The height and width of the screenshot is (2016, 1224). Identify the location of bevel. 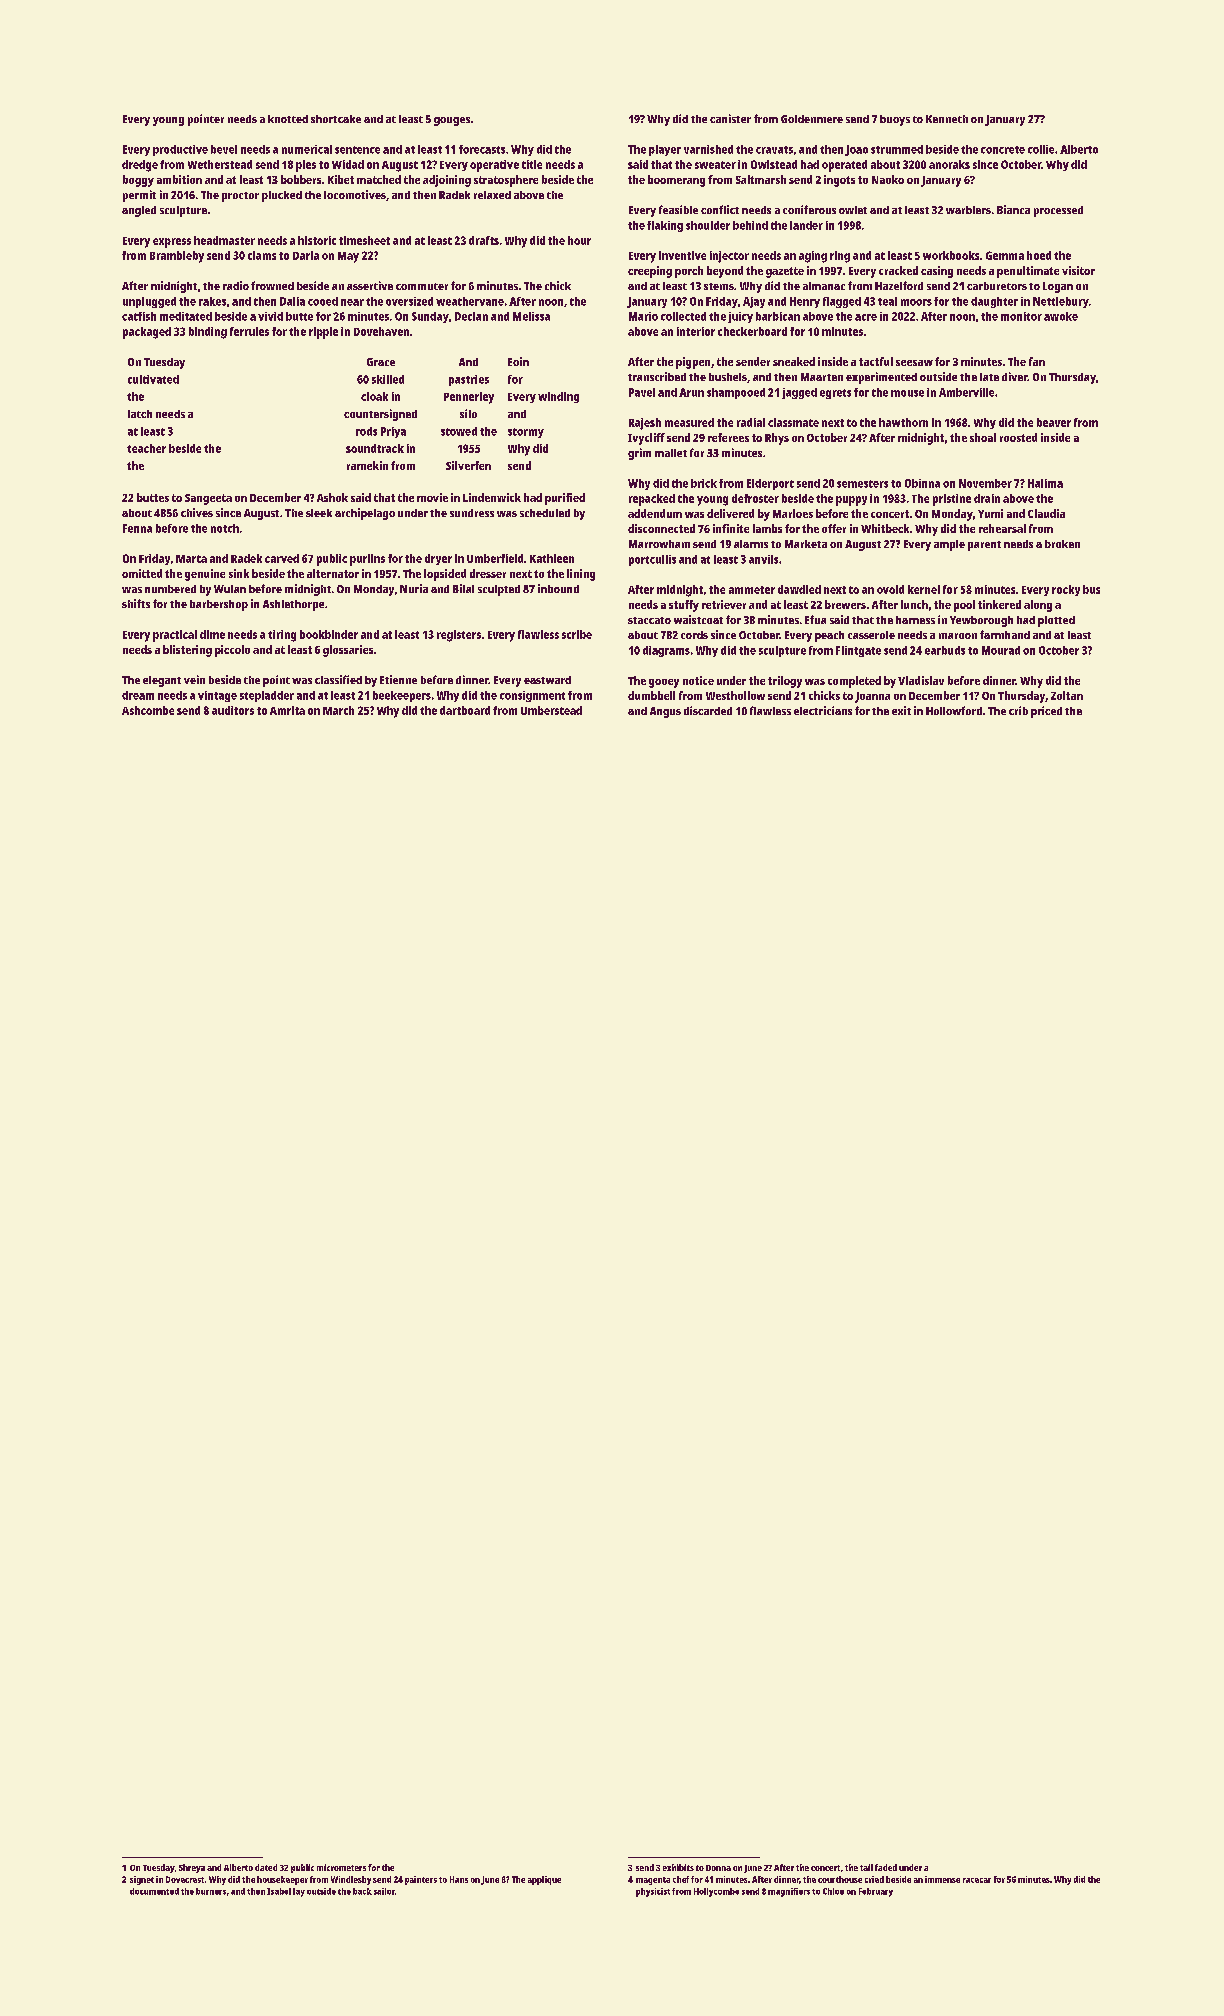
(224, 149).
